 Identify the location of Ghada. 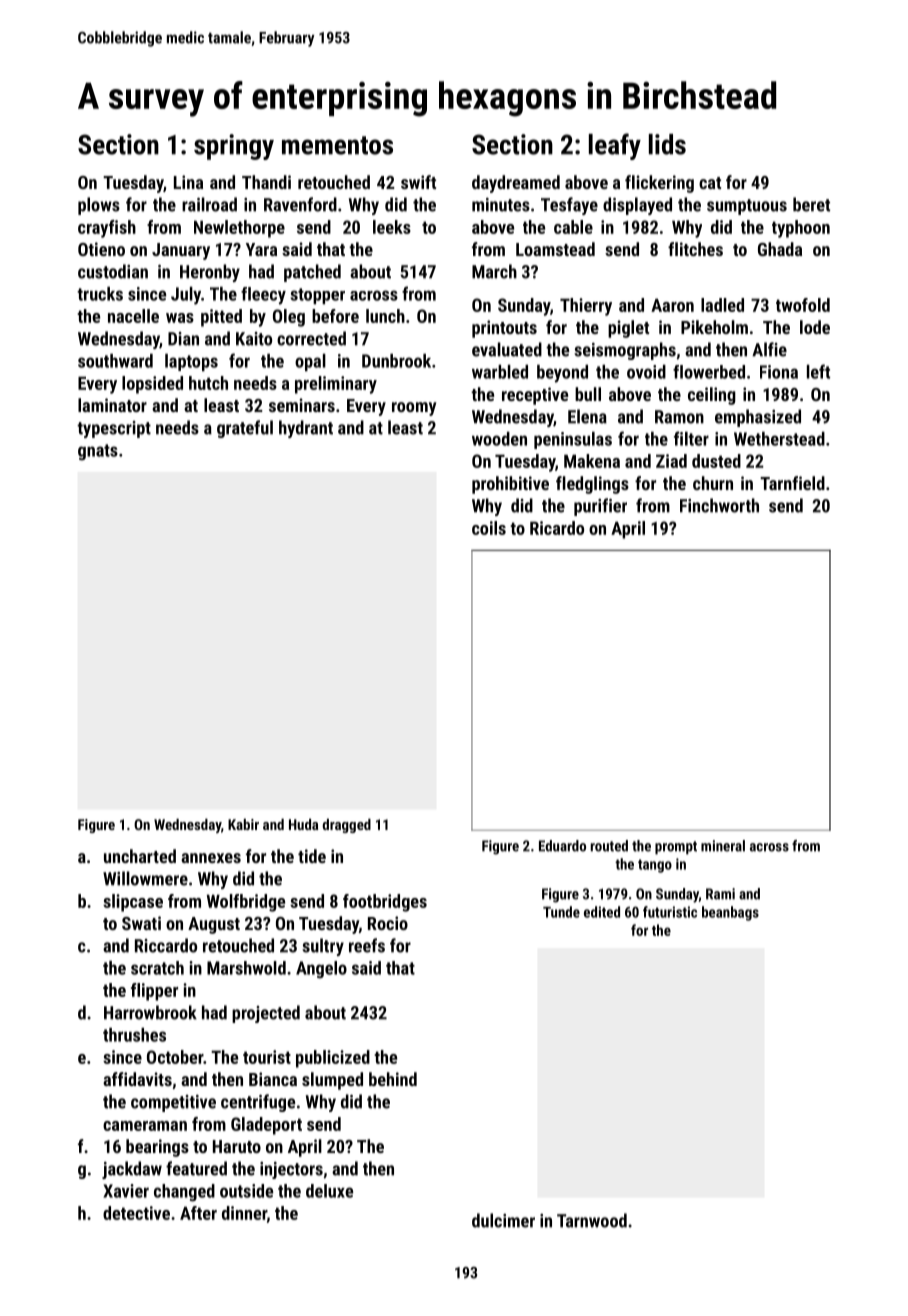
(780, 249).
